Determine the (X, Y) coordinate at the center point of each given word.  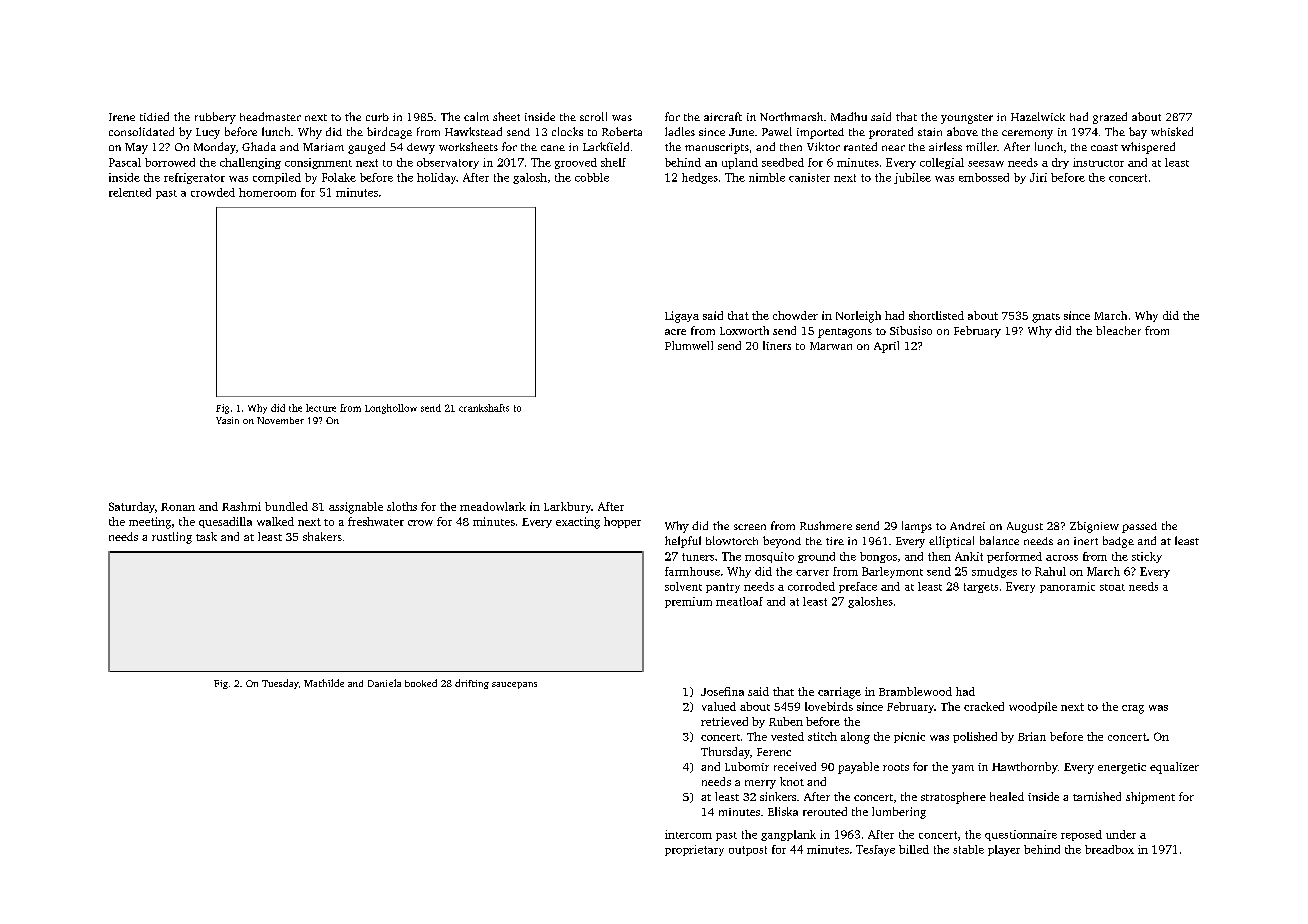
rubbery (215, 118)
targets (981, 588)
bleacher (1118, 330)
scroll (593, 116)
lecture (321, 408)
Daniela (384, 683)
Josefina (722, 691)
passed (1139, 527)
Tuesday (280, 684)
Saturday (132, 507)
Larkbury (567, 507)
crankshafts (484, 408)
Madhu (849, 116)
